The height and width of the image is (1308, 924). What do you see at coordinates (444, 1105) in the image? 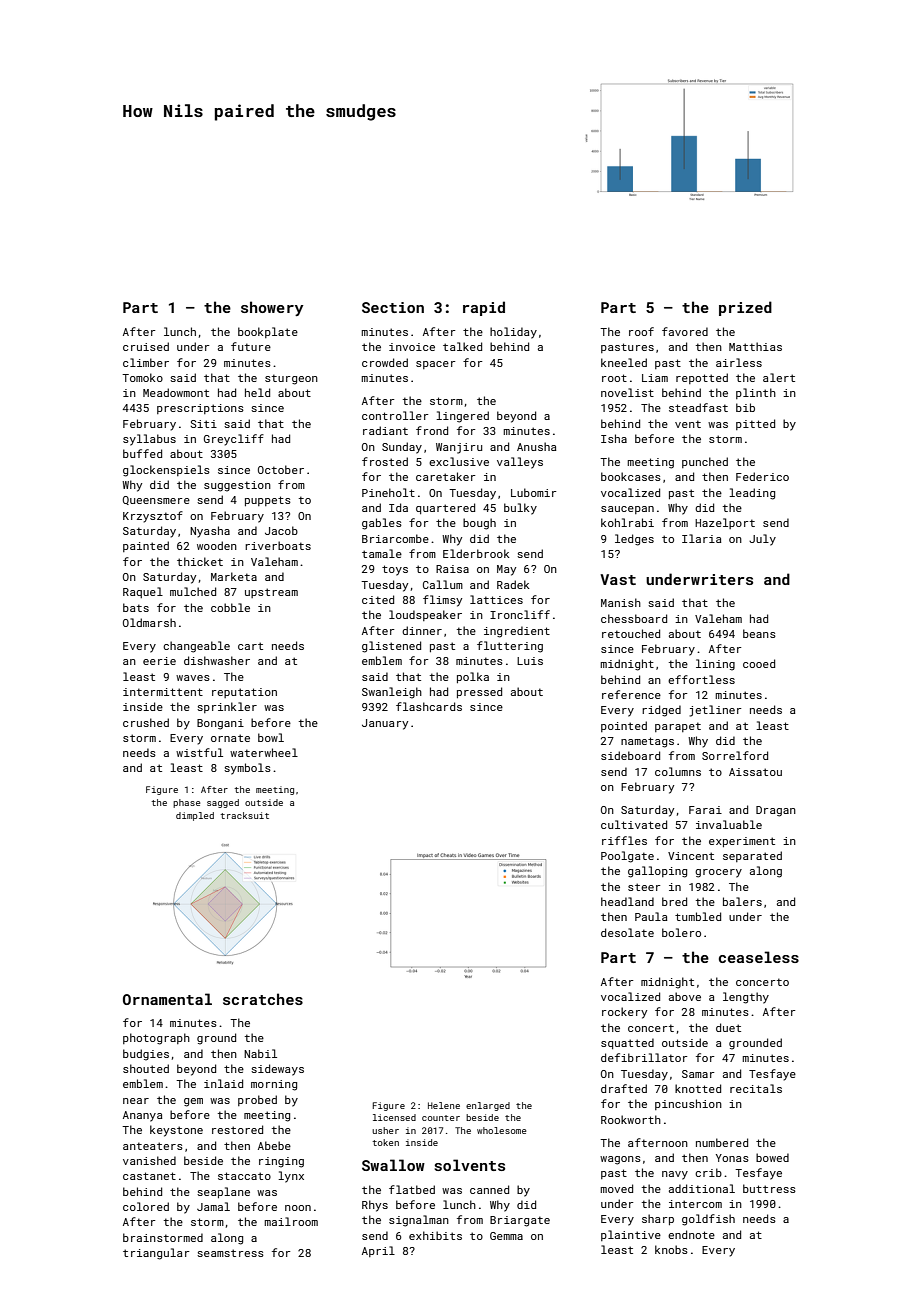
I see `Helene` at bounding box center [444, 1105].
